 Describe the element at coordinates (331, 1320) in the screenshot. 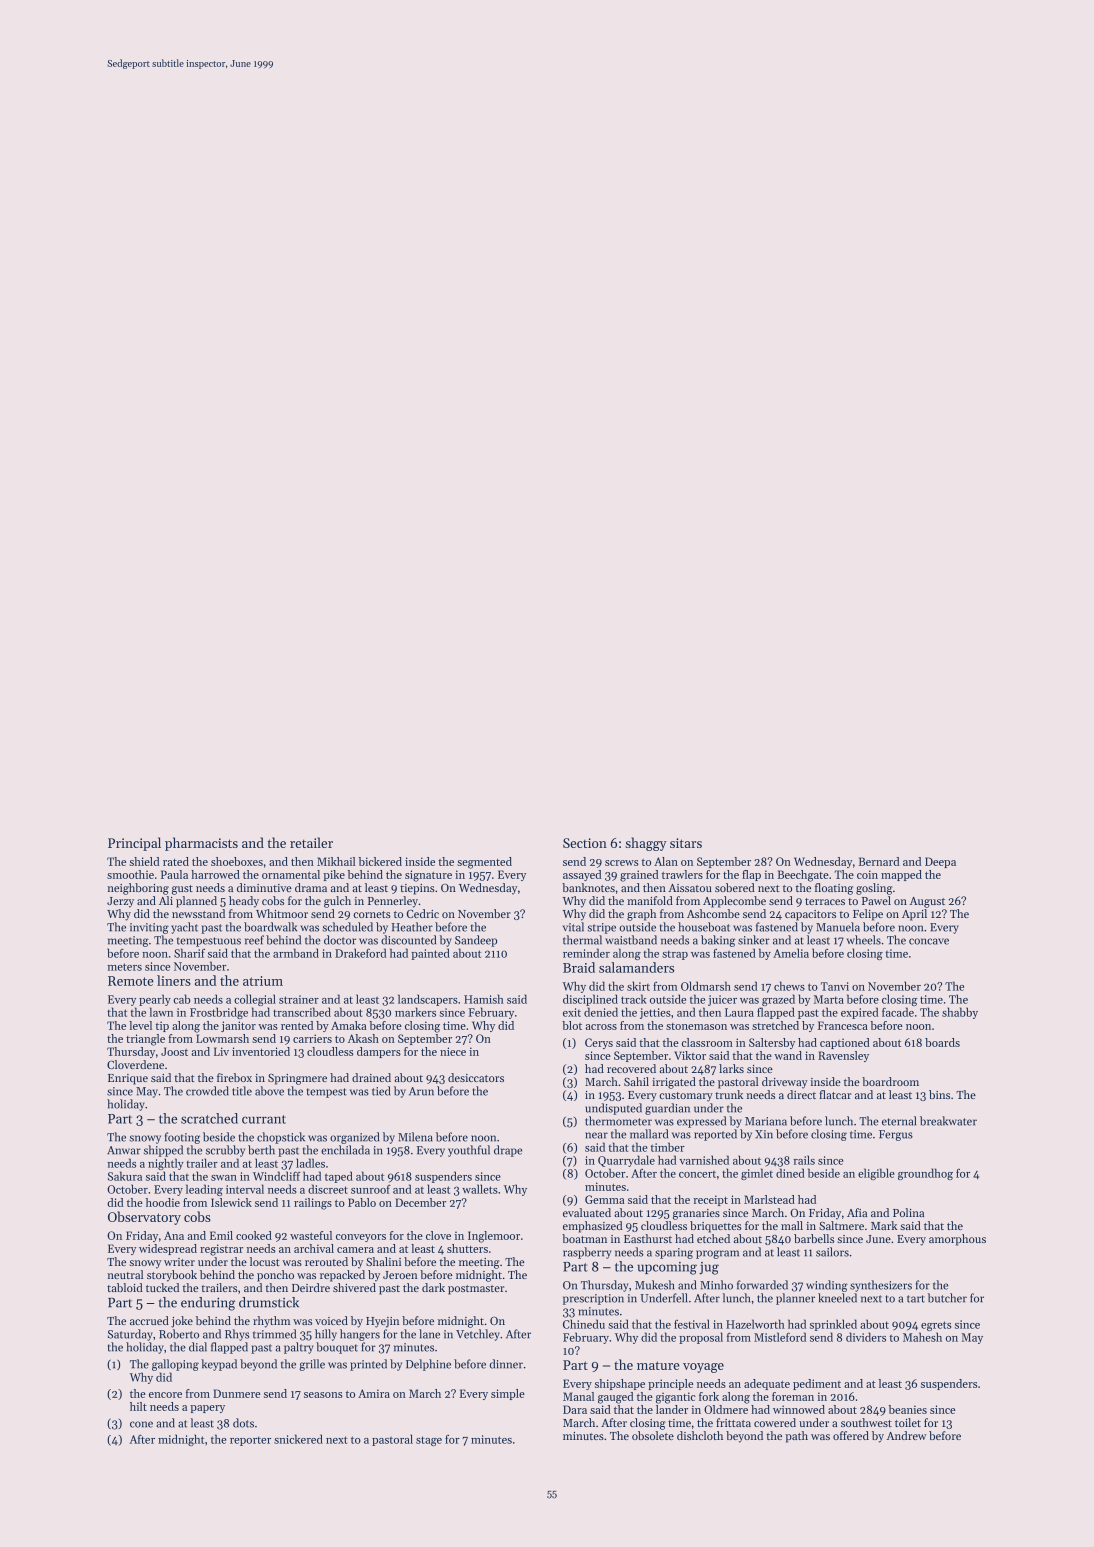

I see `voiced` at that location.
